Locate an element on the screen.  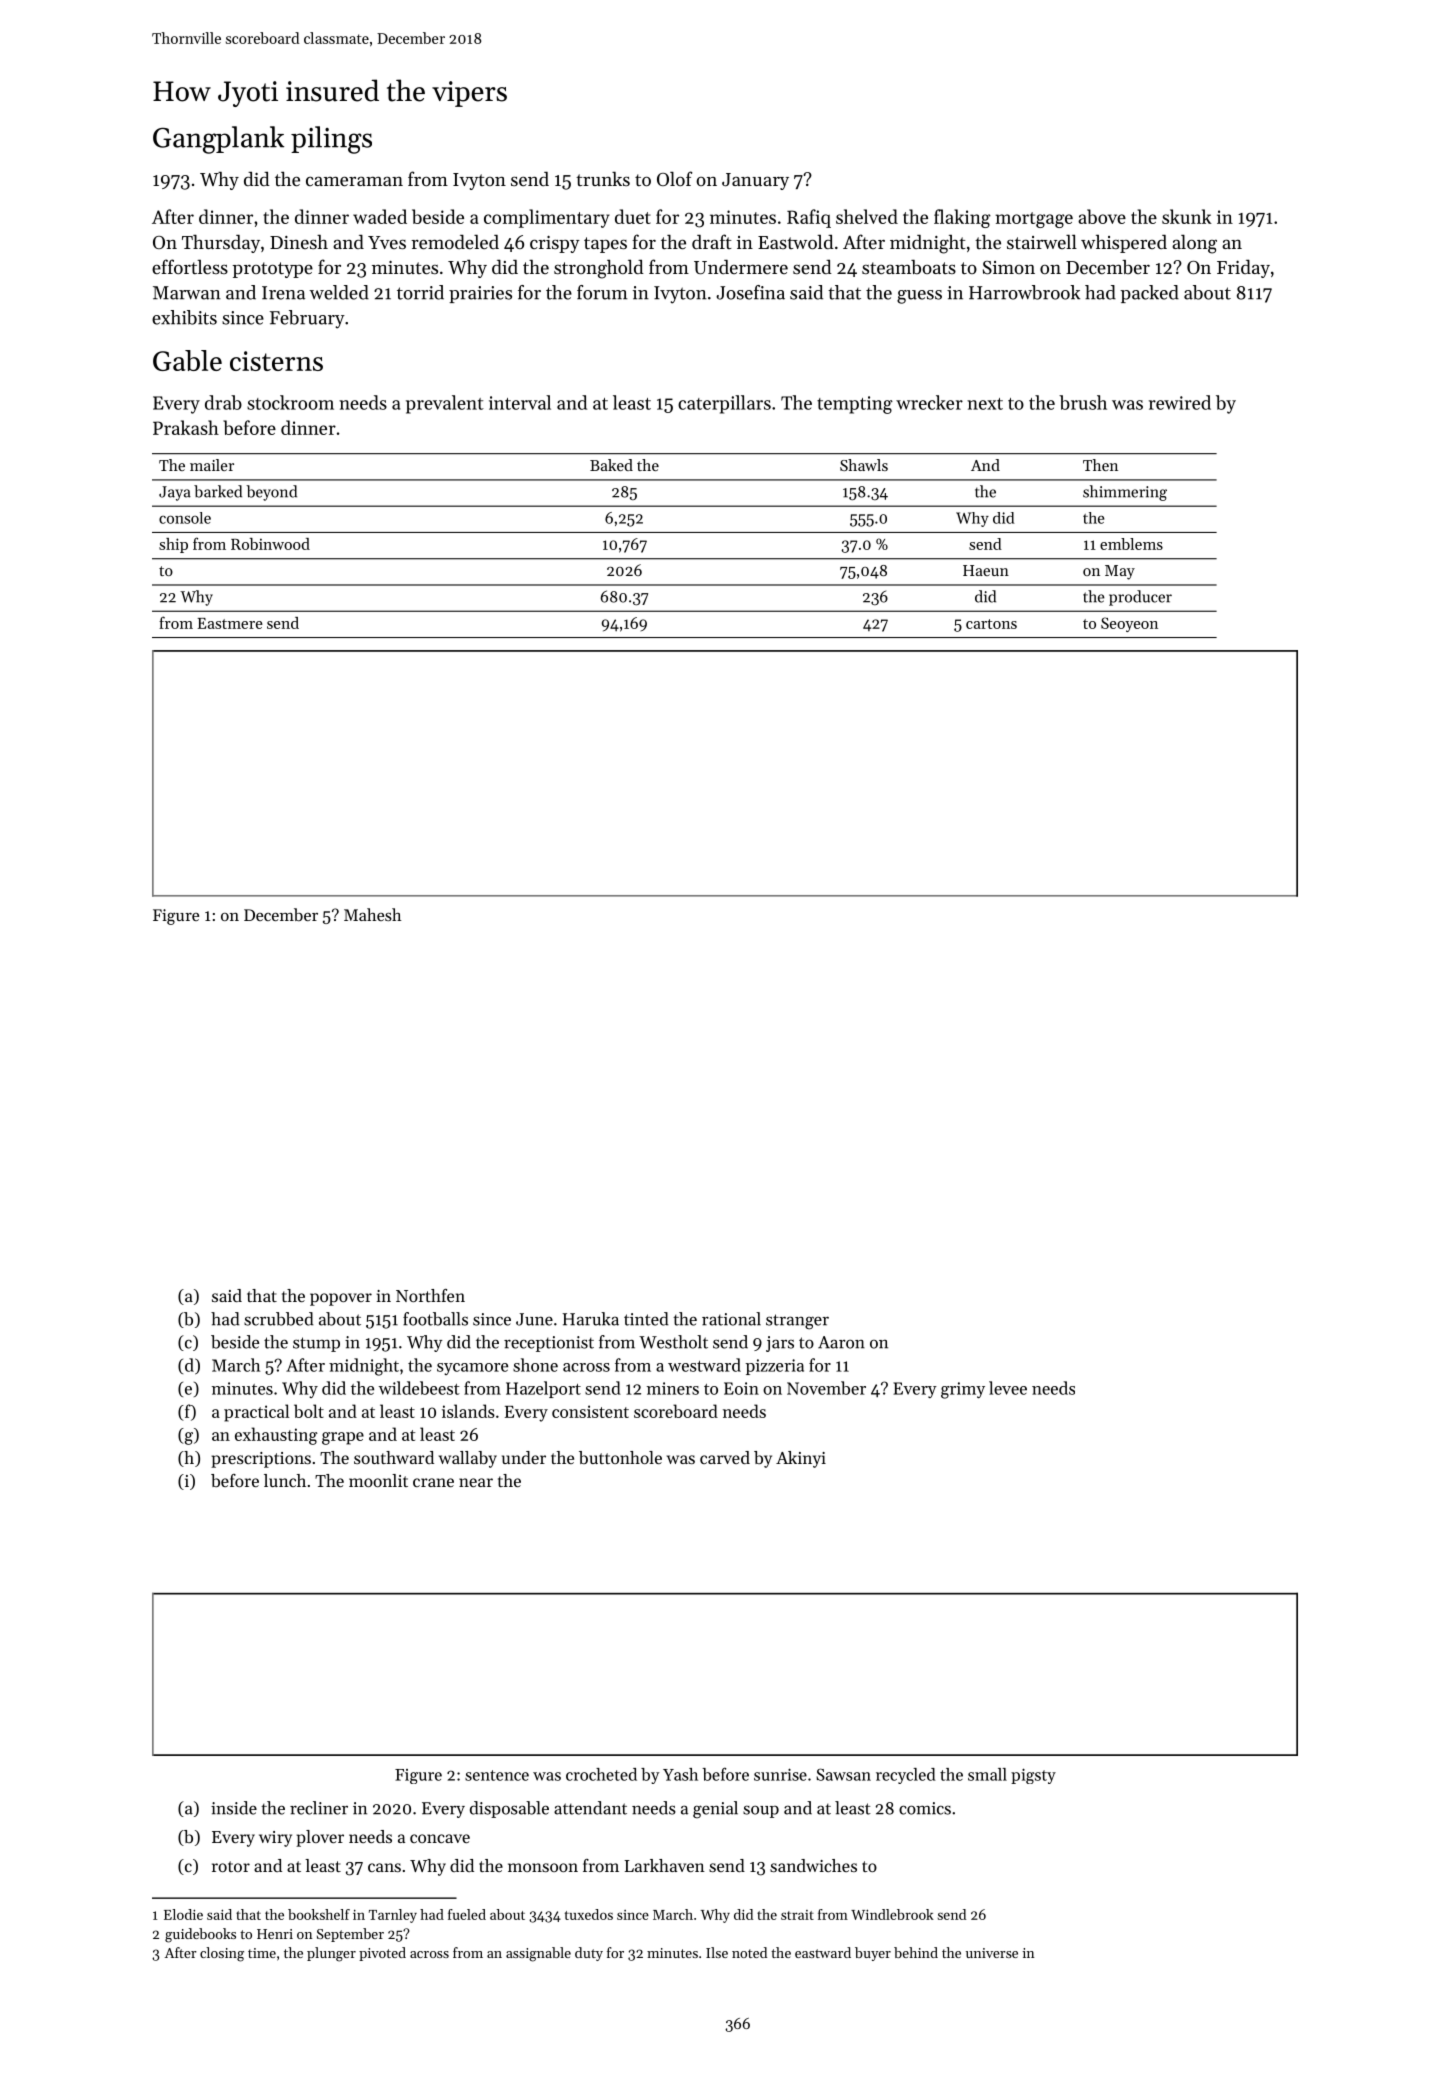
lunch is located at coordinates (285, 1480).
